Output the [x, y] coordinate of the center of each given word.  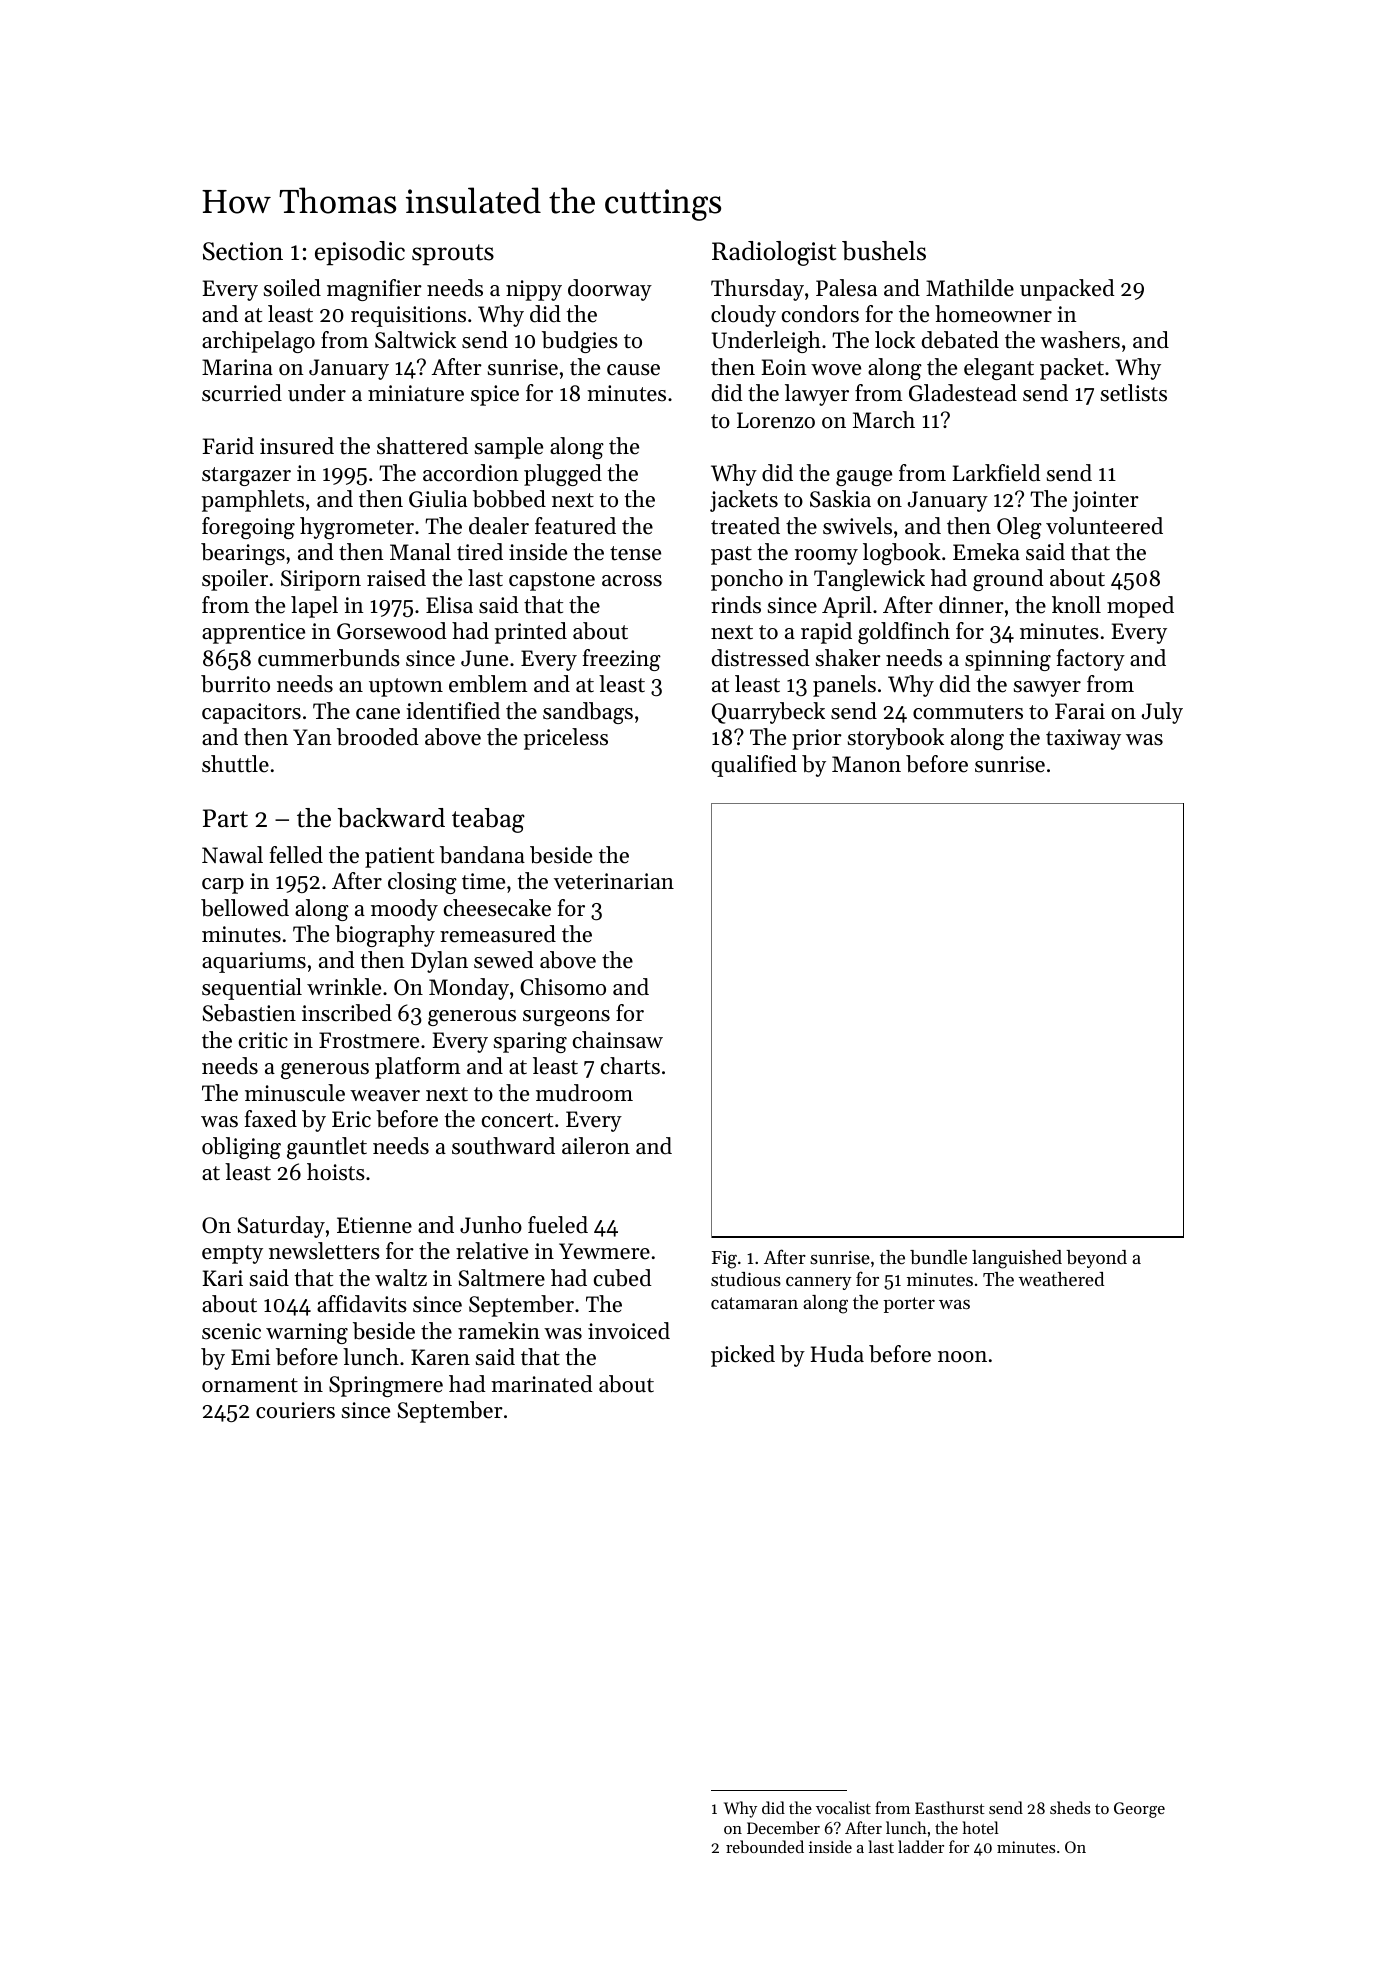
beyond [1096, 1259]
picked [743, 1356]
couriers [295, 1410]
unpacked [1067, 290]
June [484, 658]
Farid [228, 446]
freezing [622, 660]
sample [509, 448]
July [1162, 713]
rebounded [765, 1846]
